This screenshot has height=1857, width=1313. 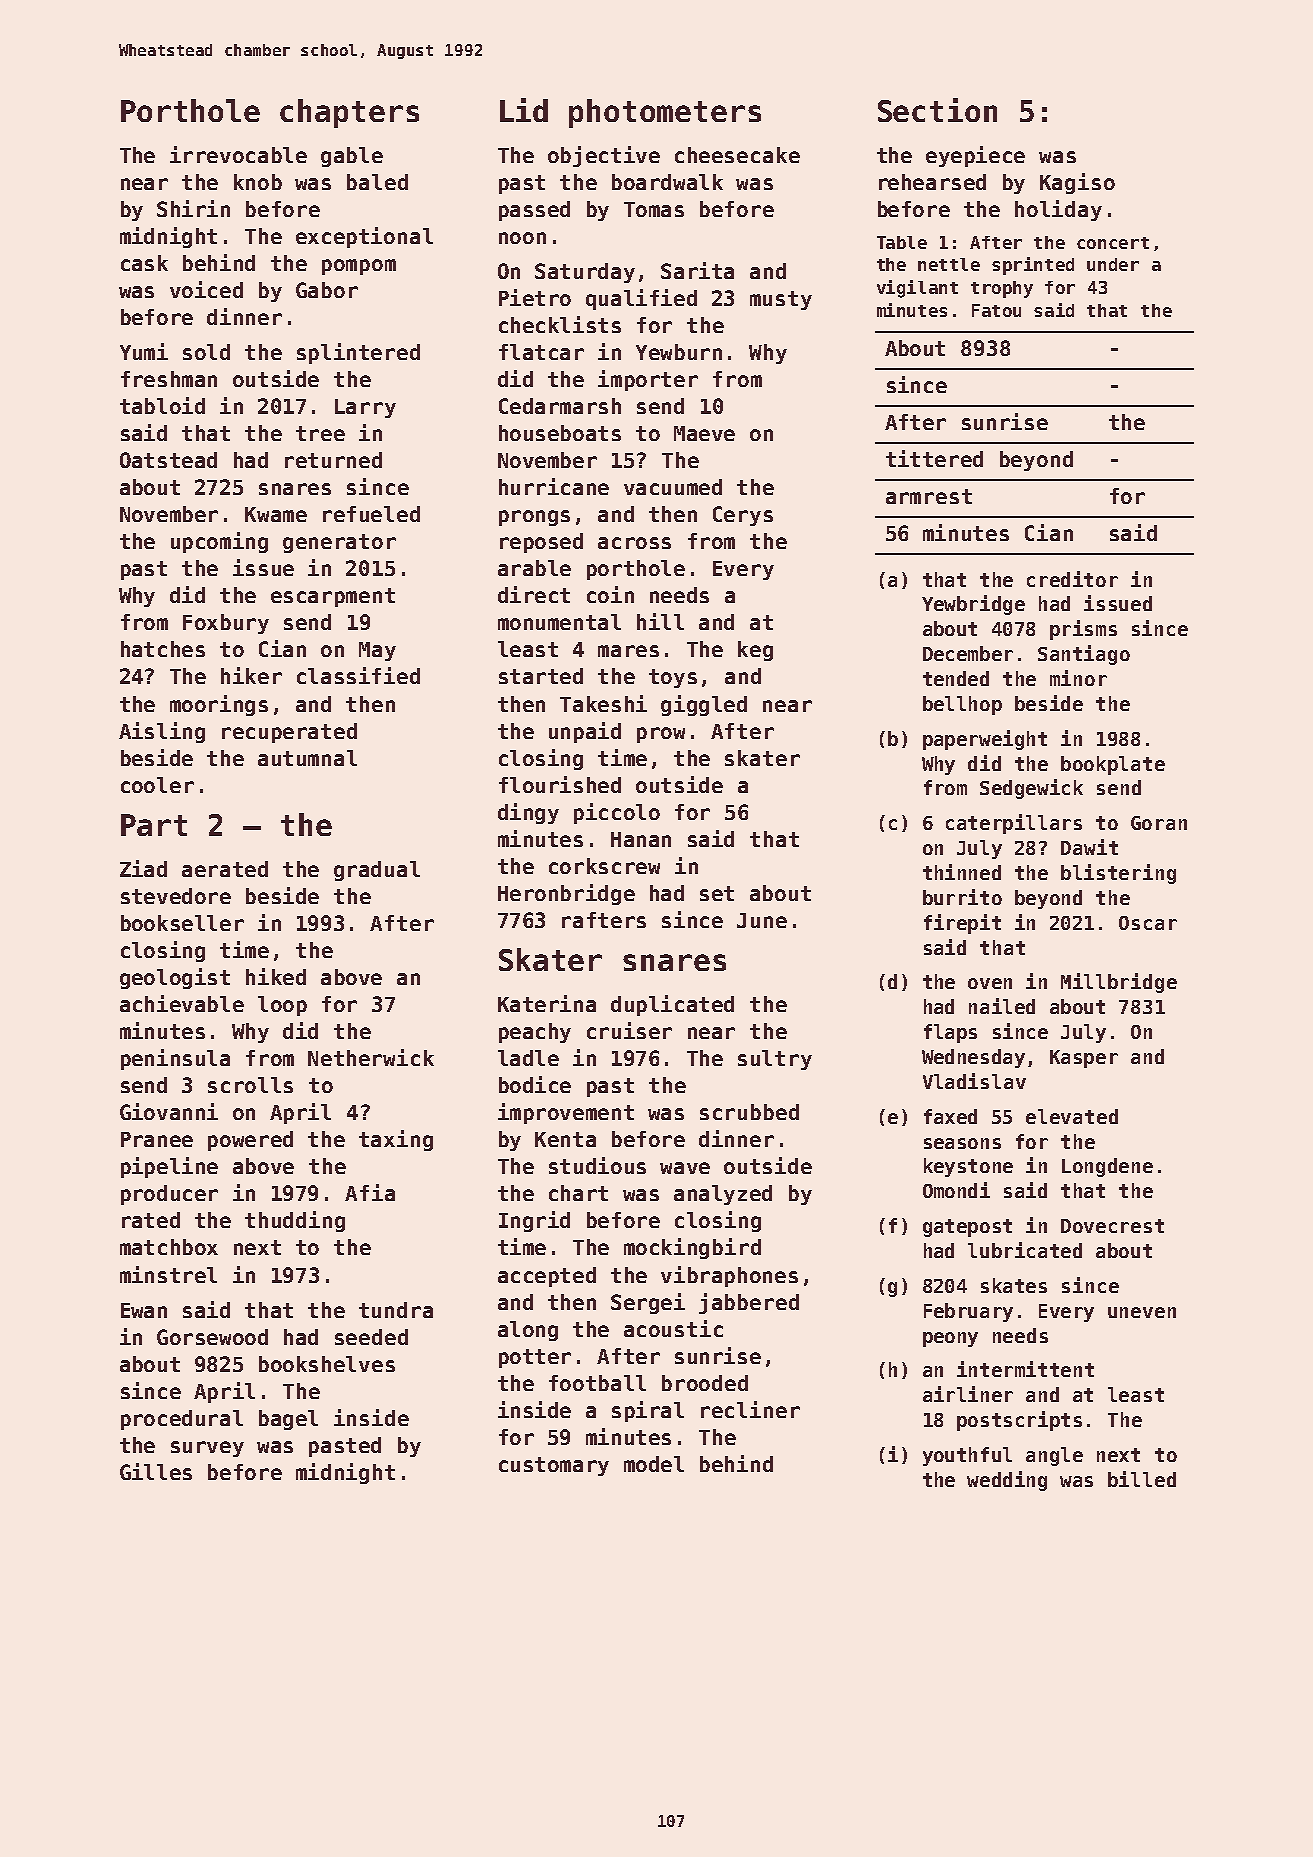 I want to click on sprinted, so click(x=1033, y=266).
